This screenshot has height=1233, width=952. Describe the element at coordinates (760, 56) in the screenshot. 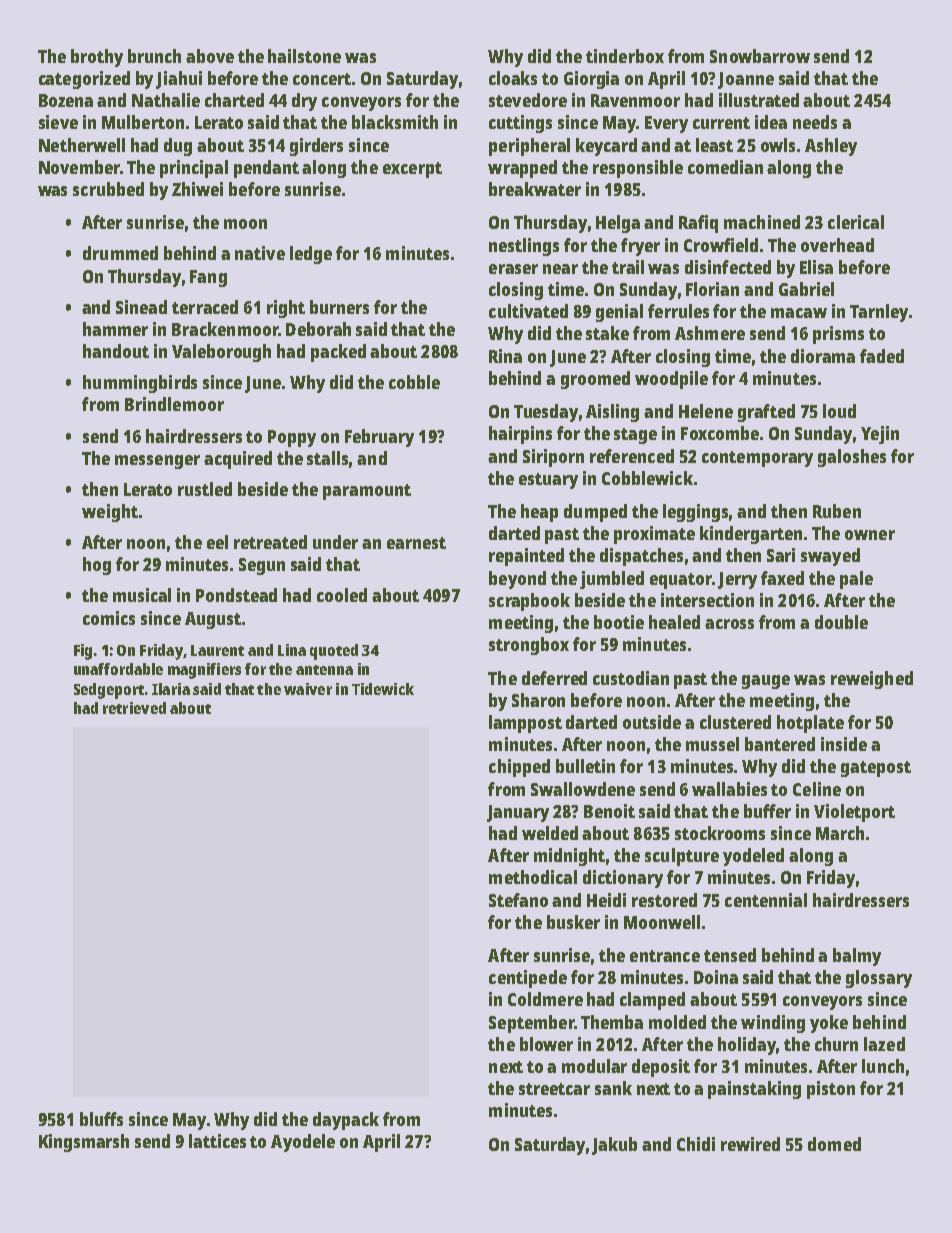

I see `Snowbarrow` at that location.
